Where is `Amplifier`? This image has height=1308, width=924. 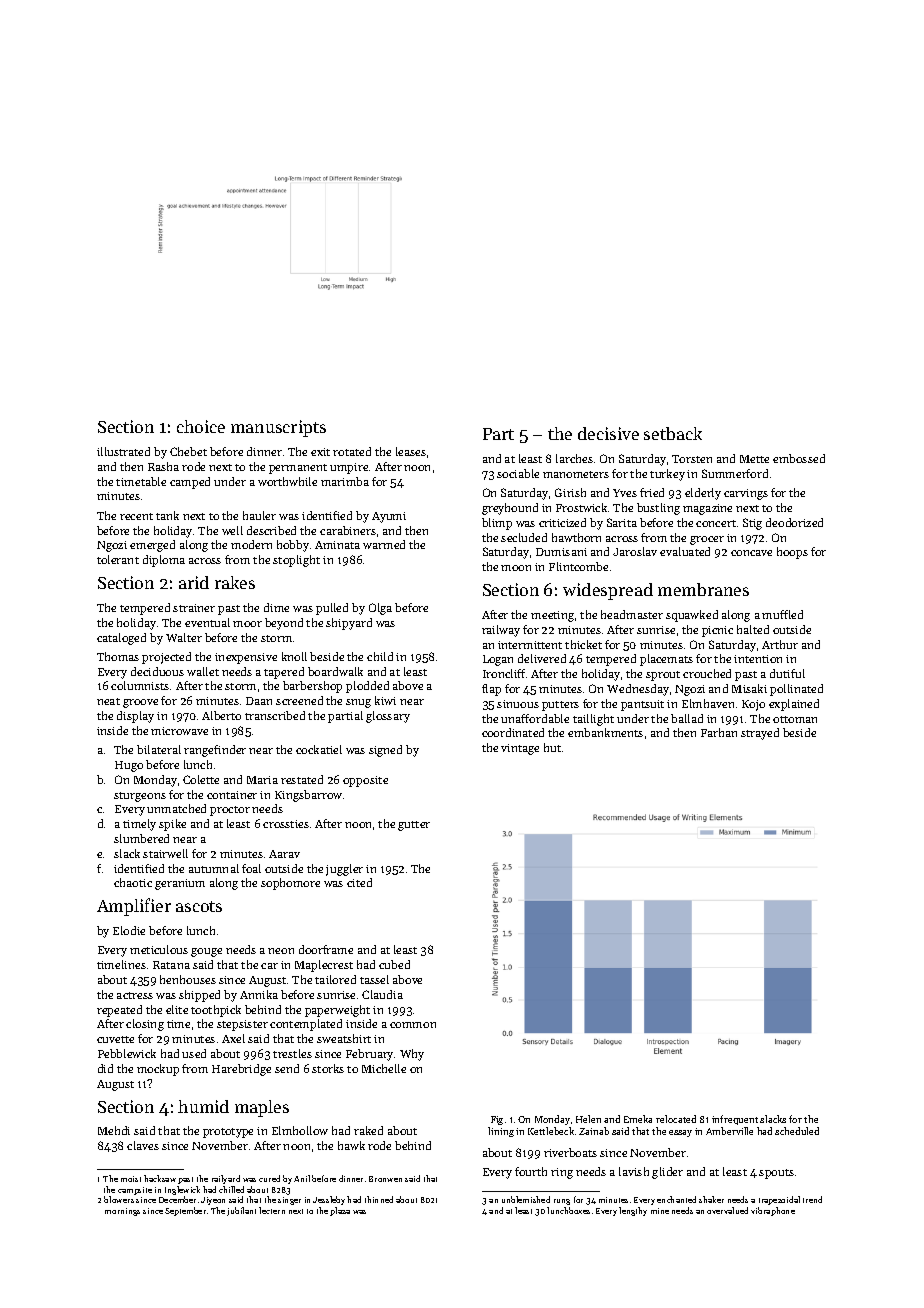
Amplifier is located at coordinates (134, 907).
